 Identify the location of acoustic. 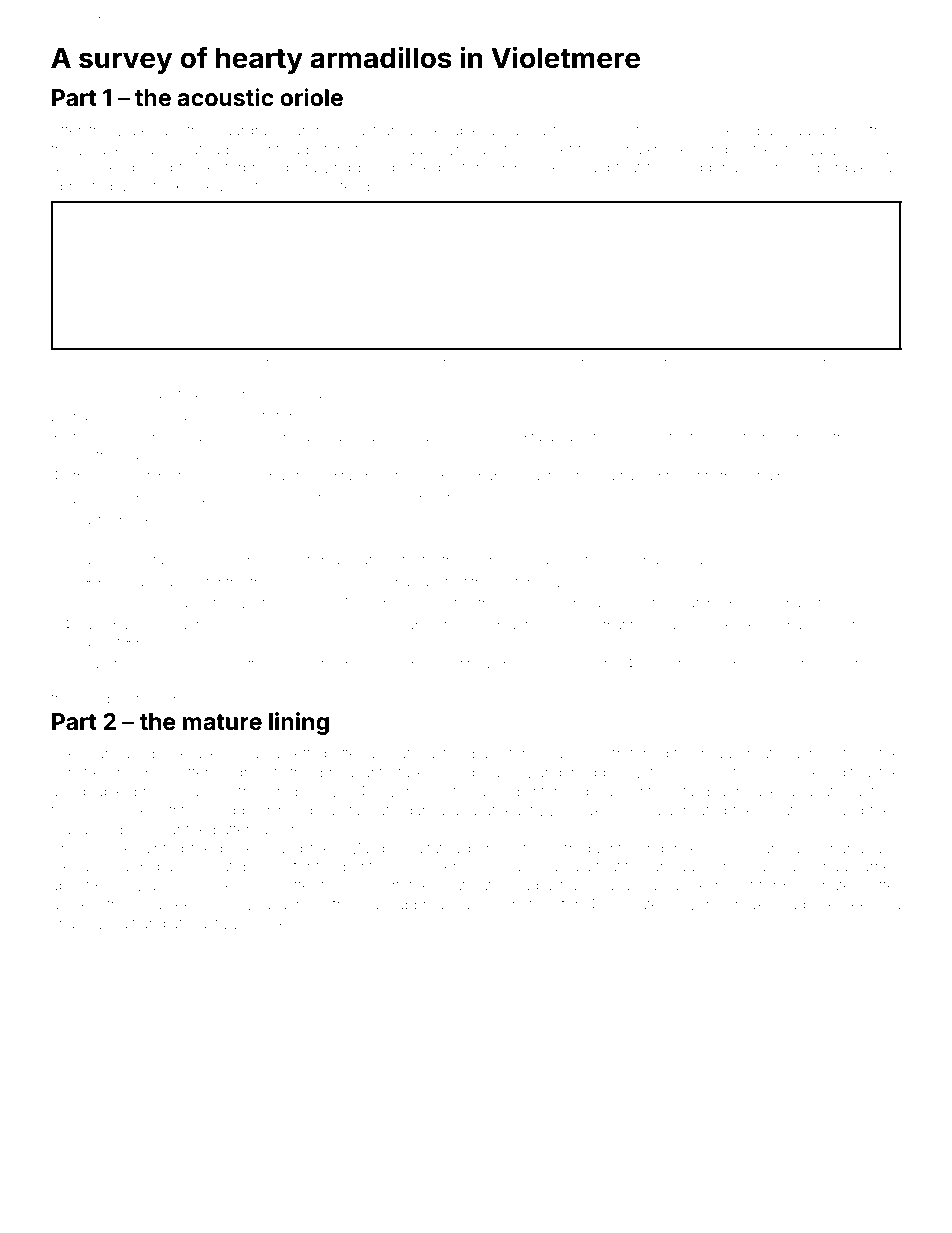
(225, 97).
